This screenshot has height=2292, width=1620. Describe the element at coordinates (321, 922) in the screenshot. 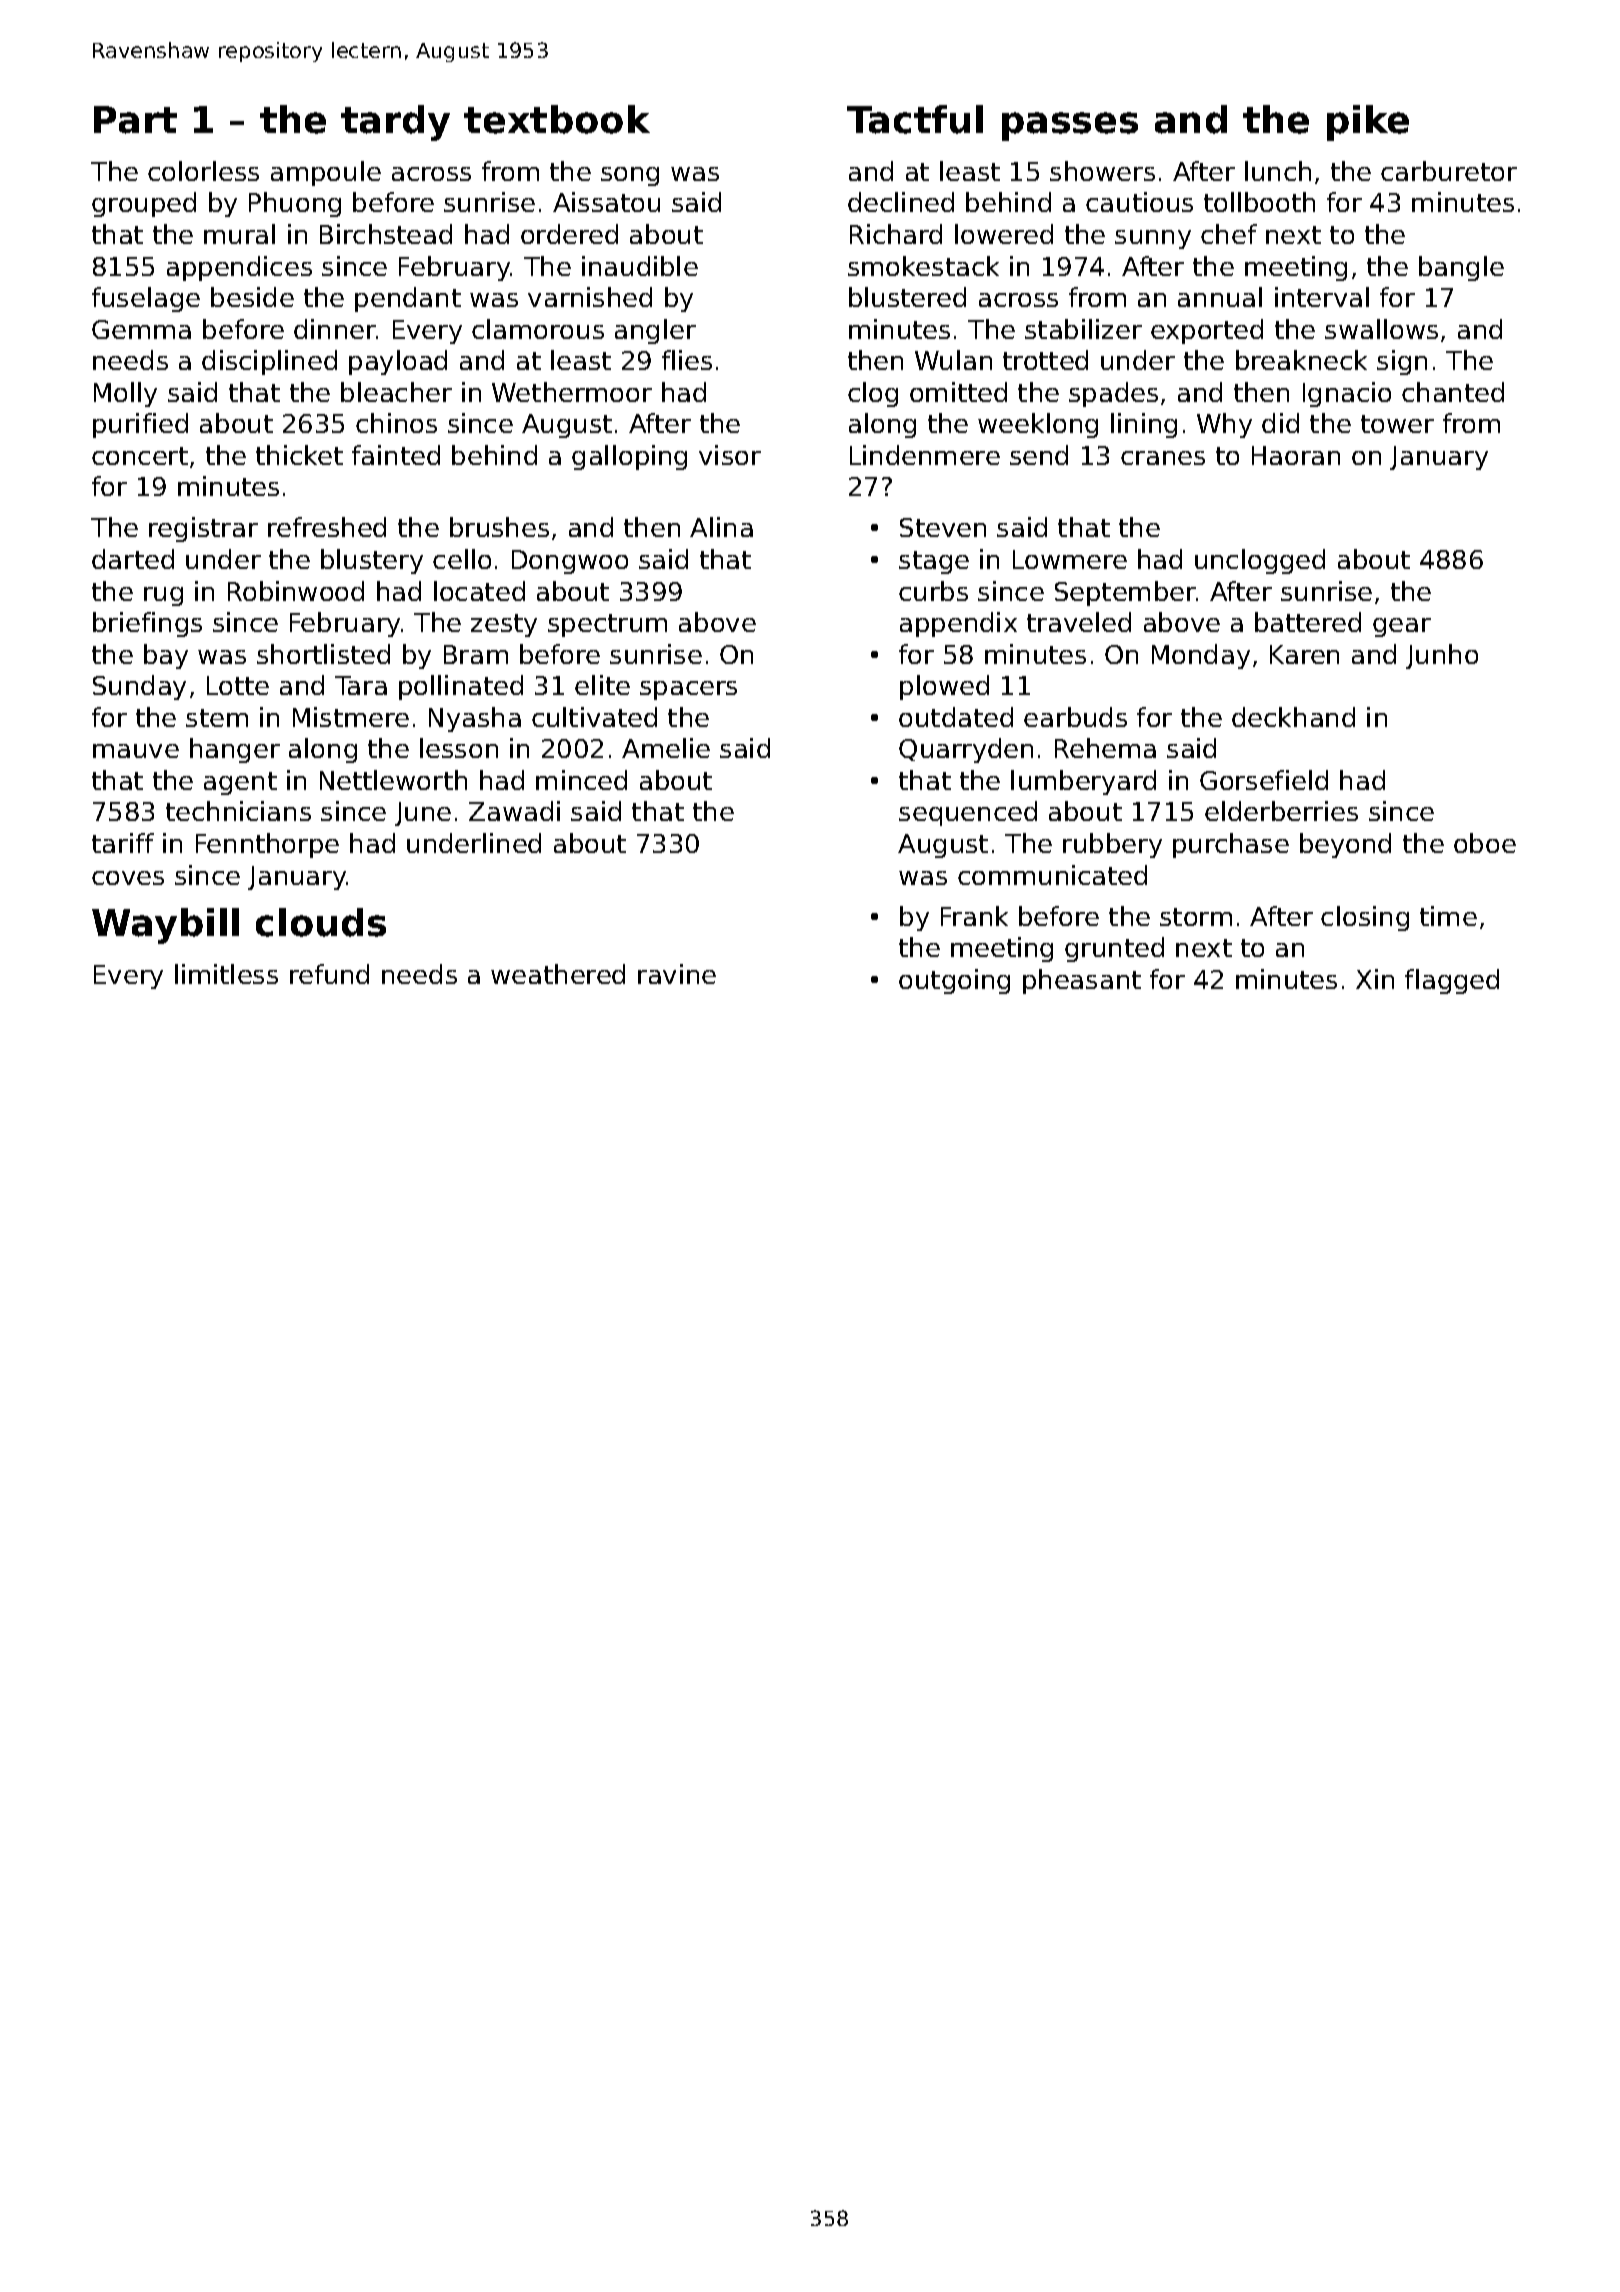

I see `clouds` at that location.
